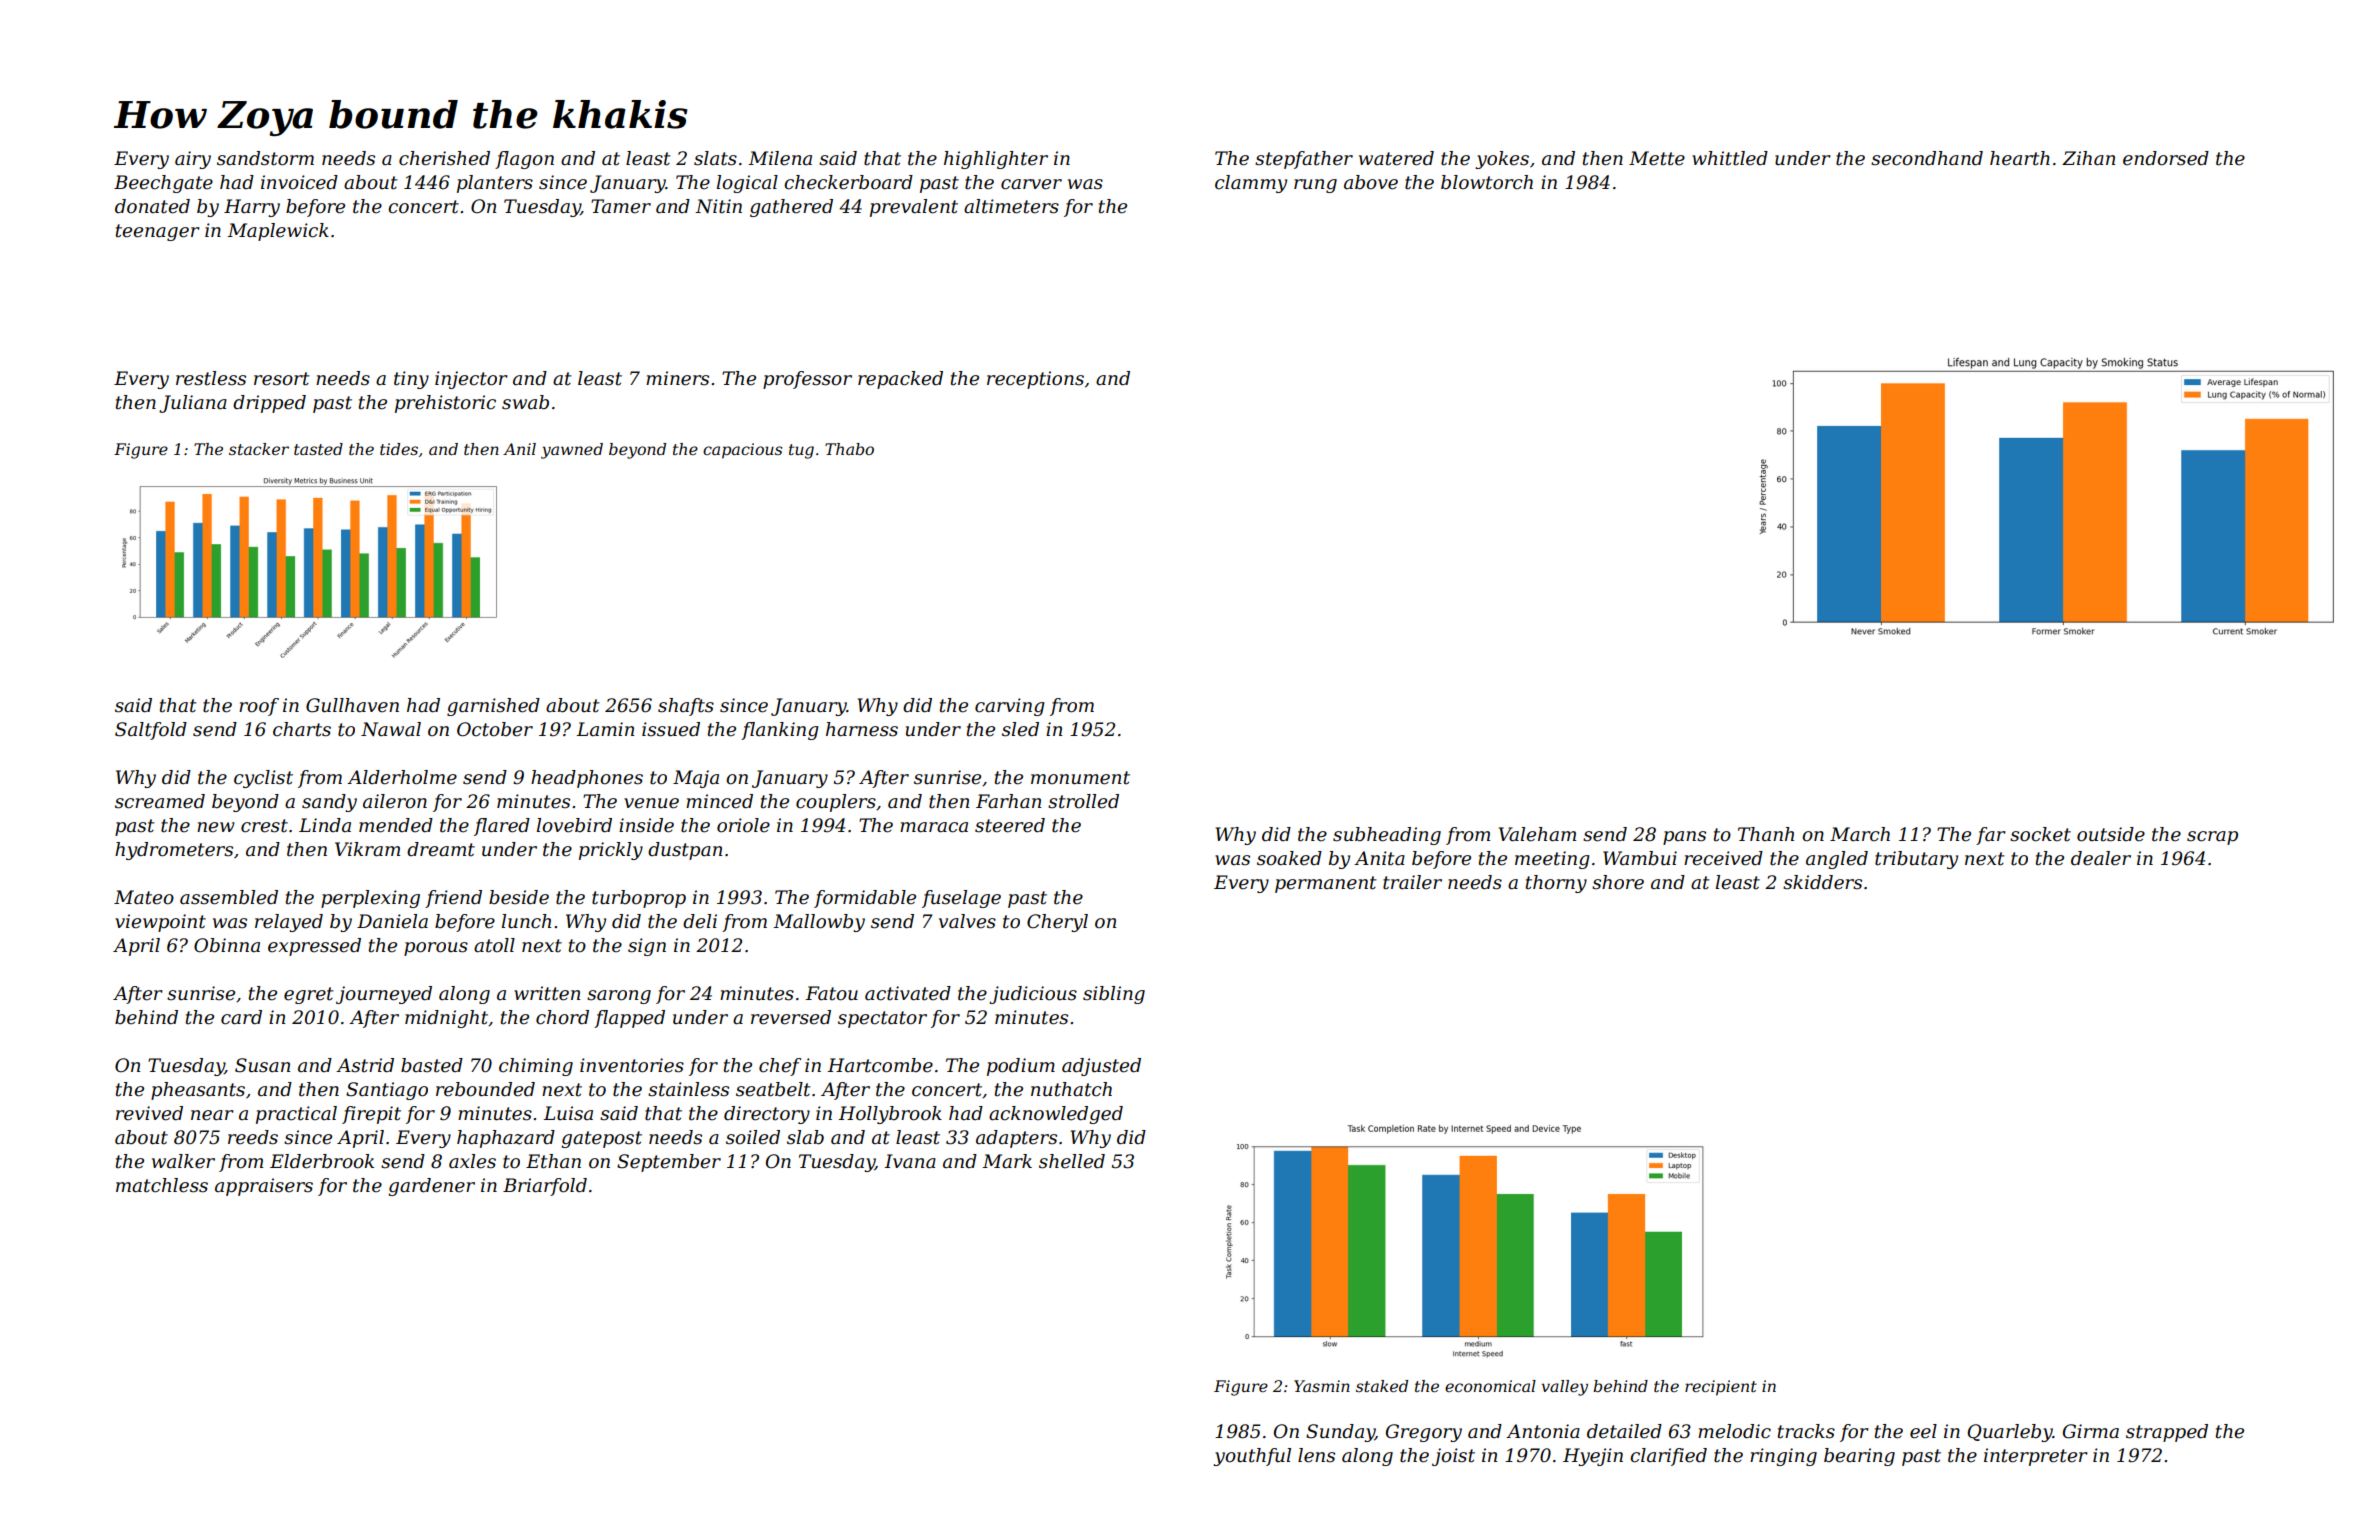 The height and width of the document is (1540, 2380). What do you see at coordinates (1822, 882) in the document?
I see `skidders` at bounding box center [1822, 882].
